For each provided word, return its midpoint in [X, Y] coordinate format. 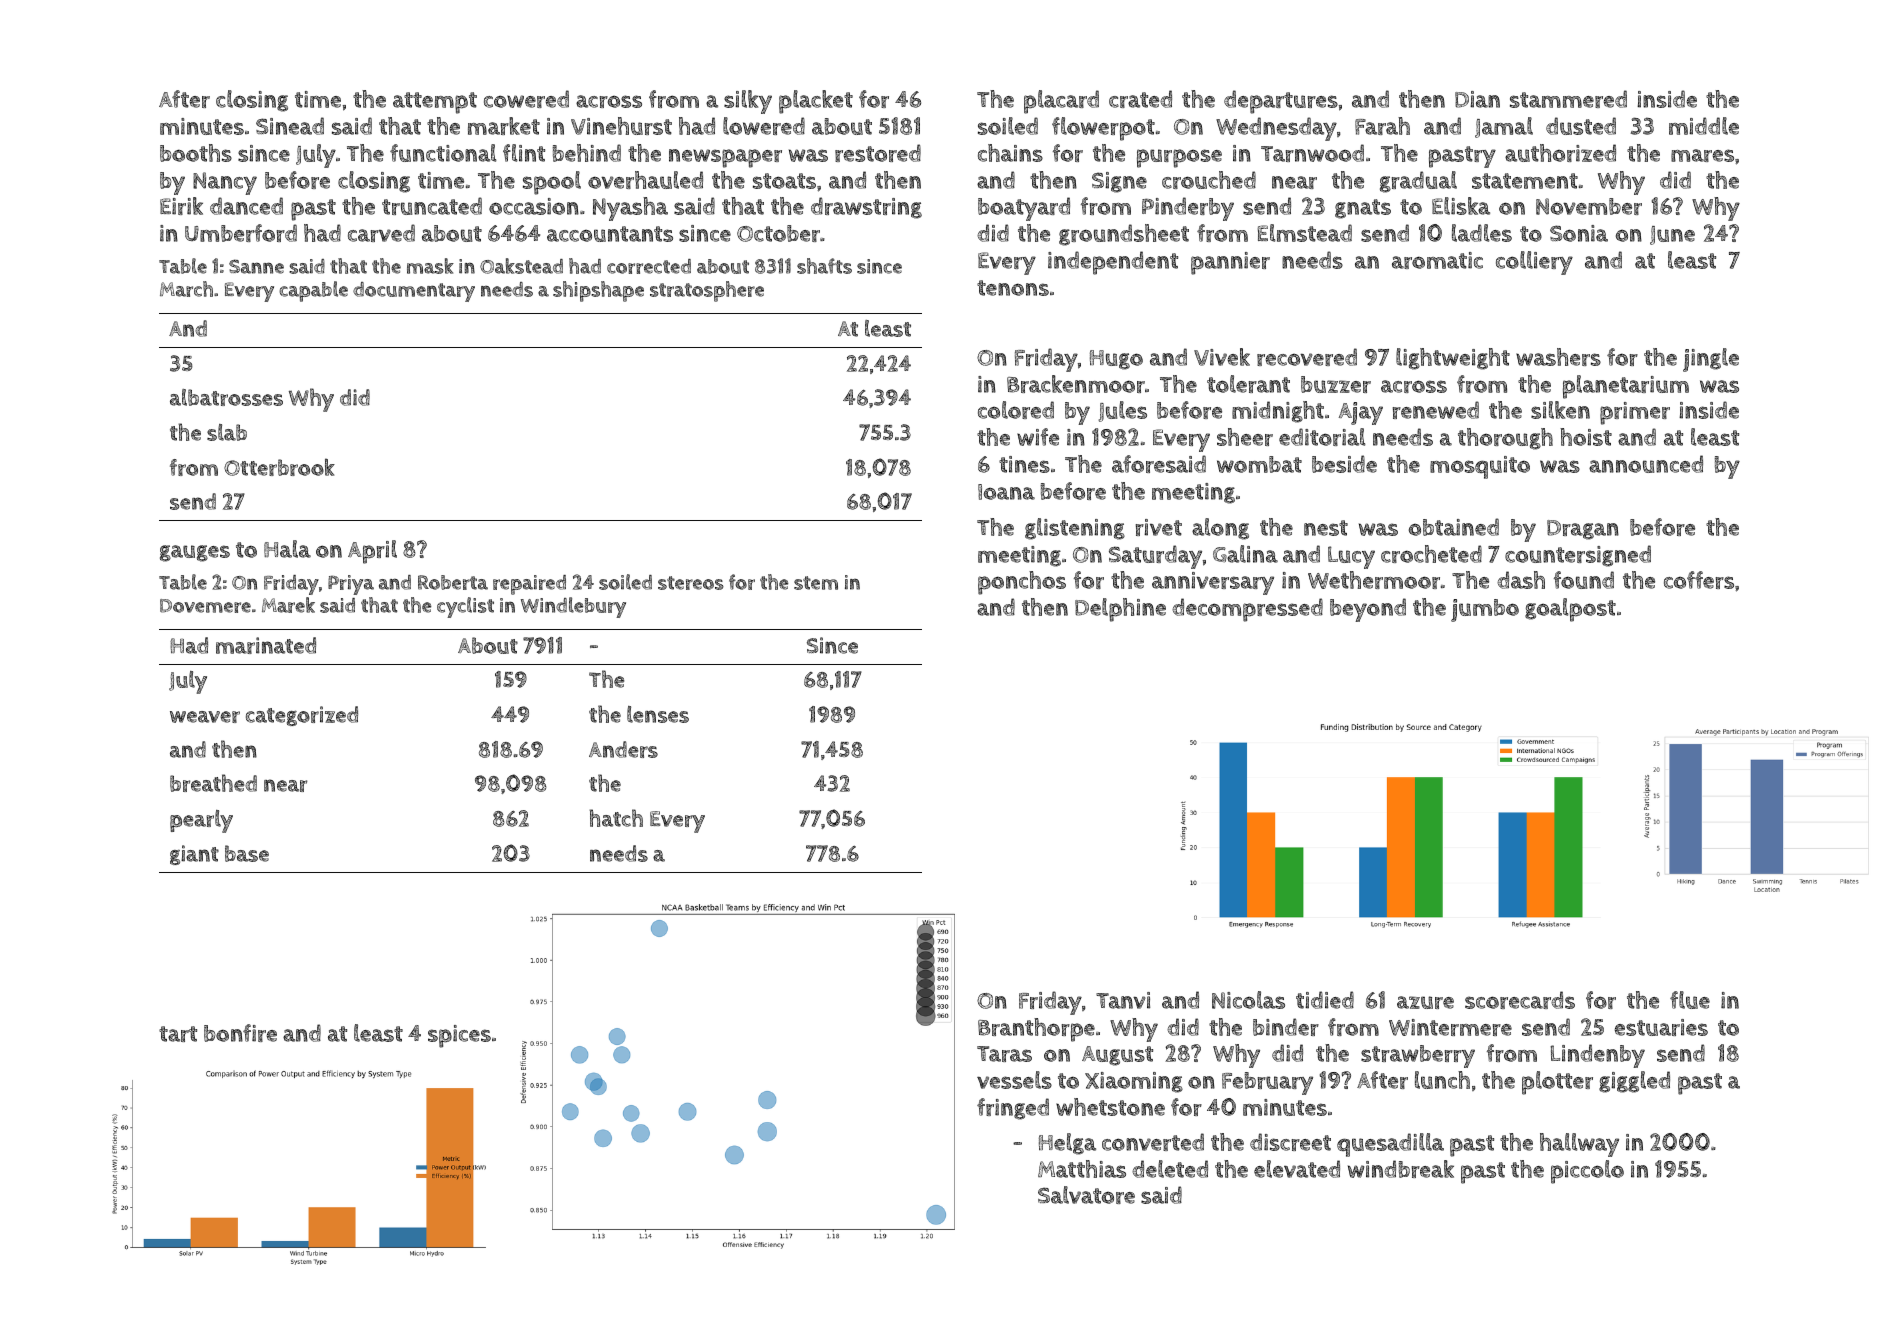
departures [1281, 102]
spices [459, 1036]
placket [816, 102]
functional [443, 153]
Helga [1067, 1144]
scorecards [1520, 1000]
